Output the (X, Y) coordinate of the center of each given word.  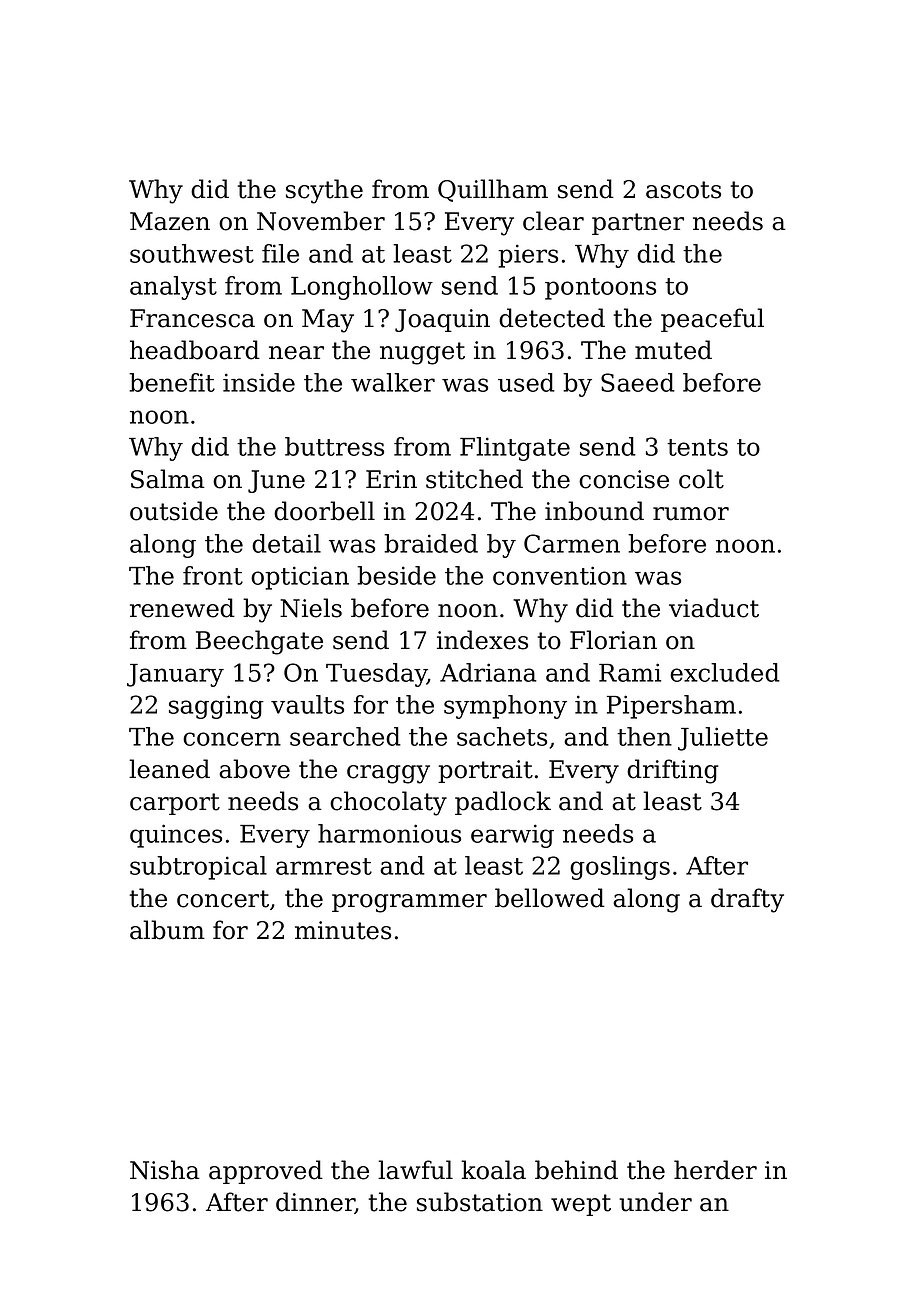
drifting (672, 771)
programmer (409, 903)
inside (259, 382)
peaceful (712, 320)
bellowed (550, 898)
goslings (620, 868)
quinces (176, 836)
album (167, 930)
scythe (324, 191)
